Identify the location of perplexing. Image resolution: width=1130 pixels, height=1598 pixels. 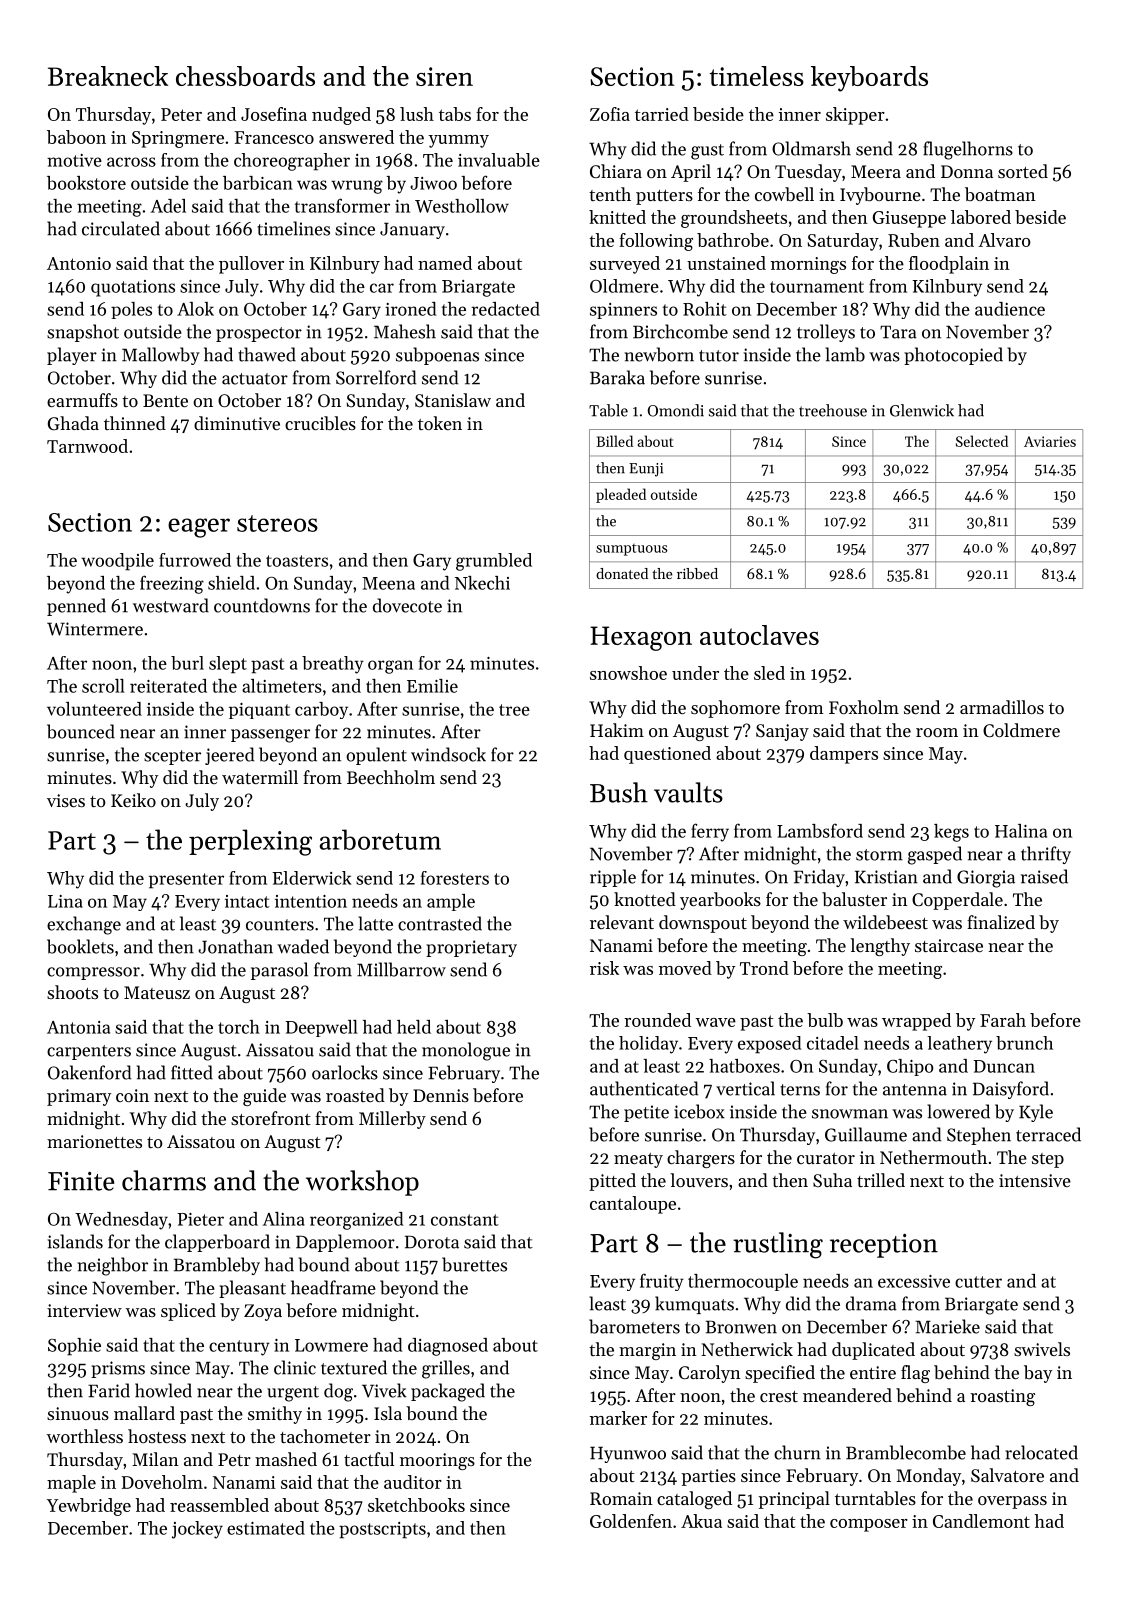
(250, 842).
